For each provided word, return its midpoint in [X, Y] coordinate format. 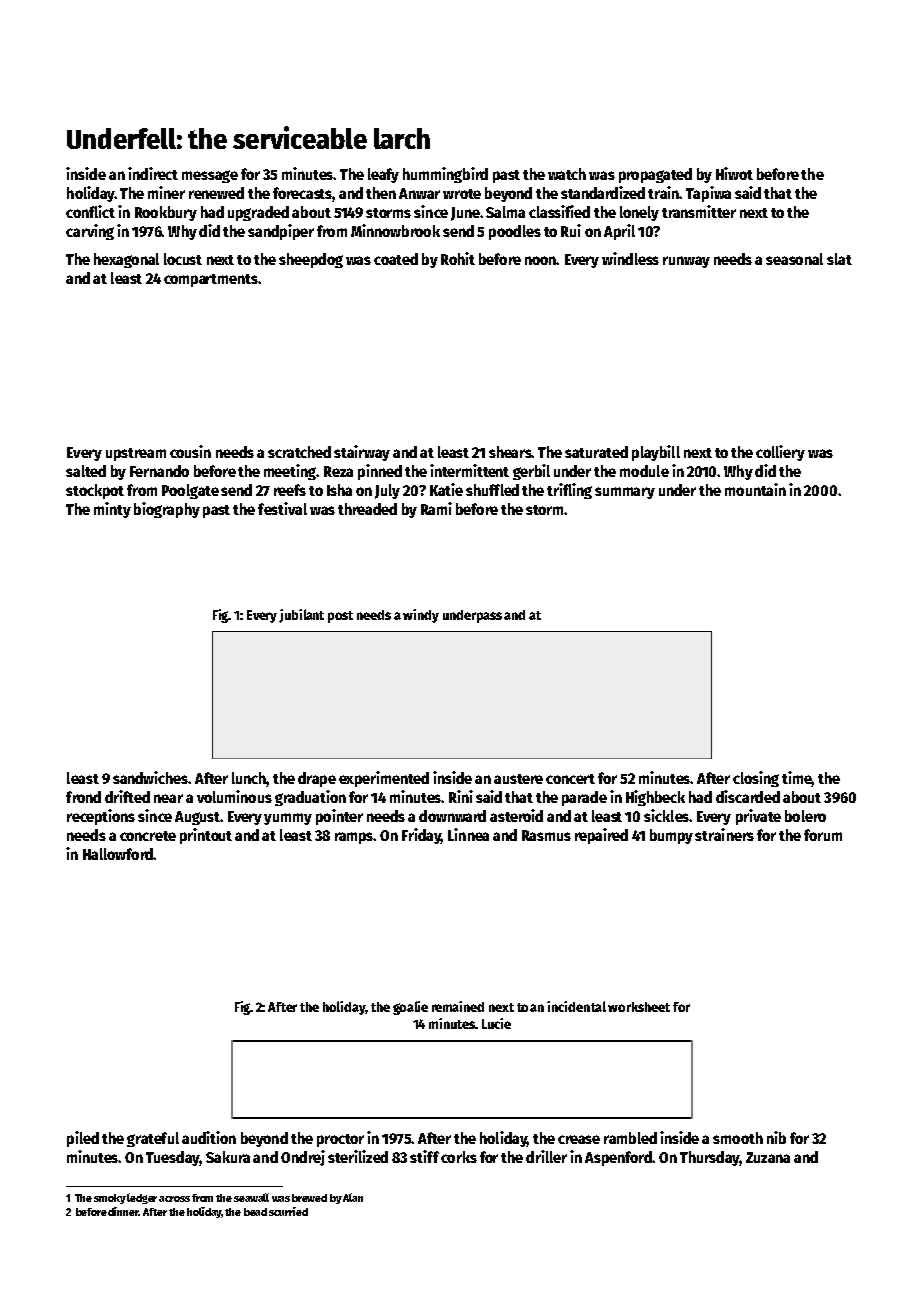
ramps [354, 838]
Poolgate [190, 491]
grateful [153, 1139]
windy [421, 616]
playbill [656, 453]
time [796, 777]
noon [541, 260]
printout [206, 836]
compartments [211, 280]
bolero [805, 816]
